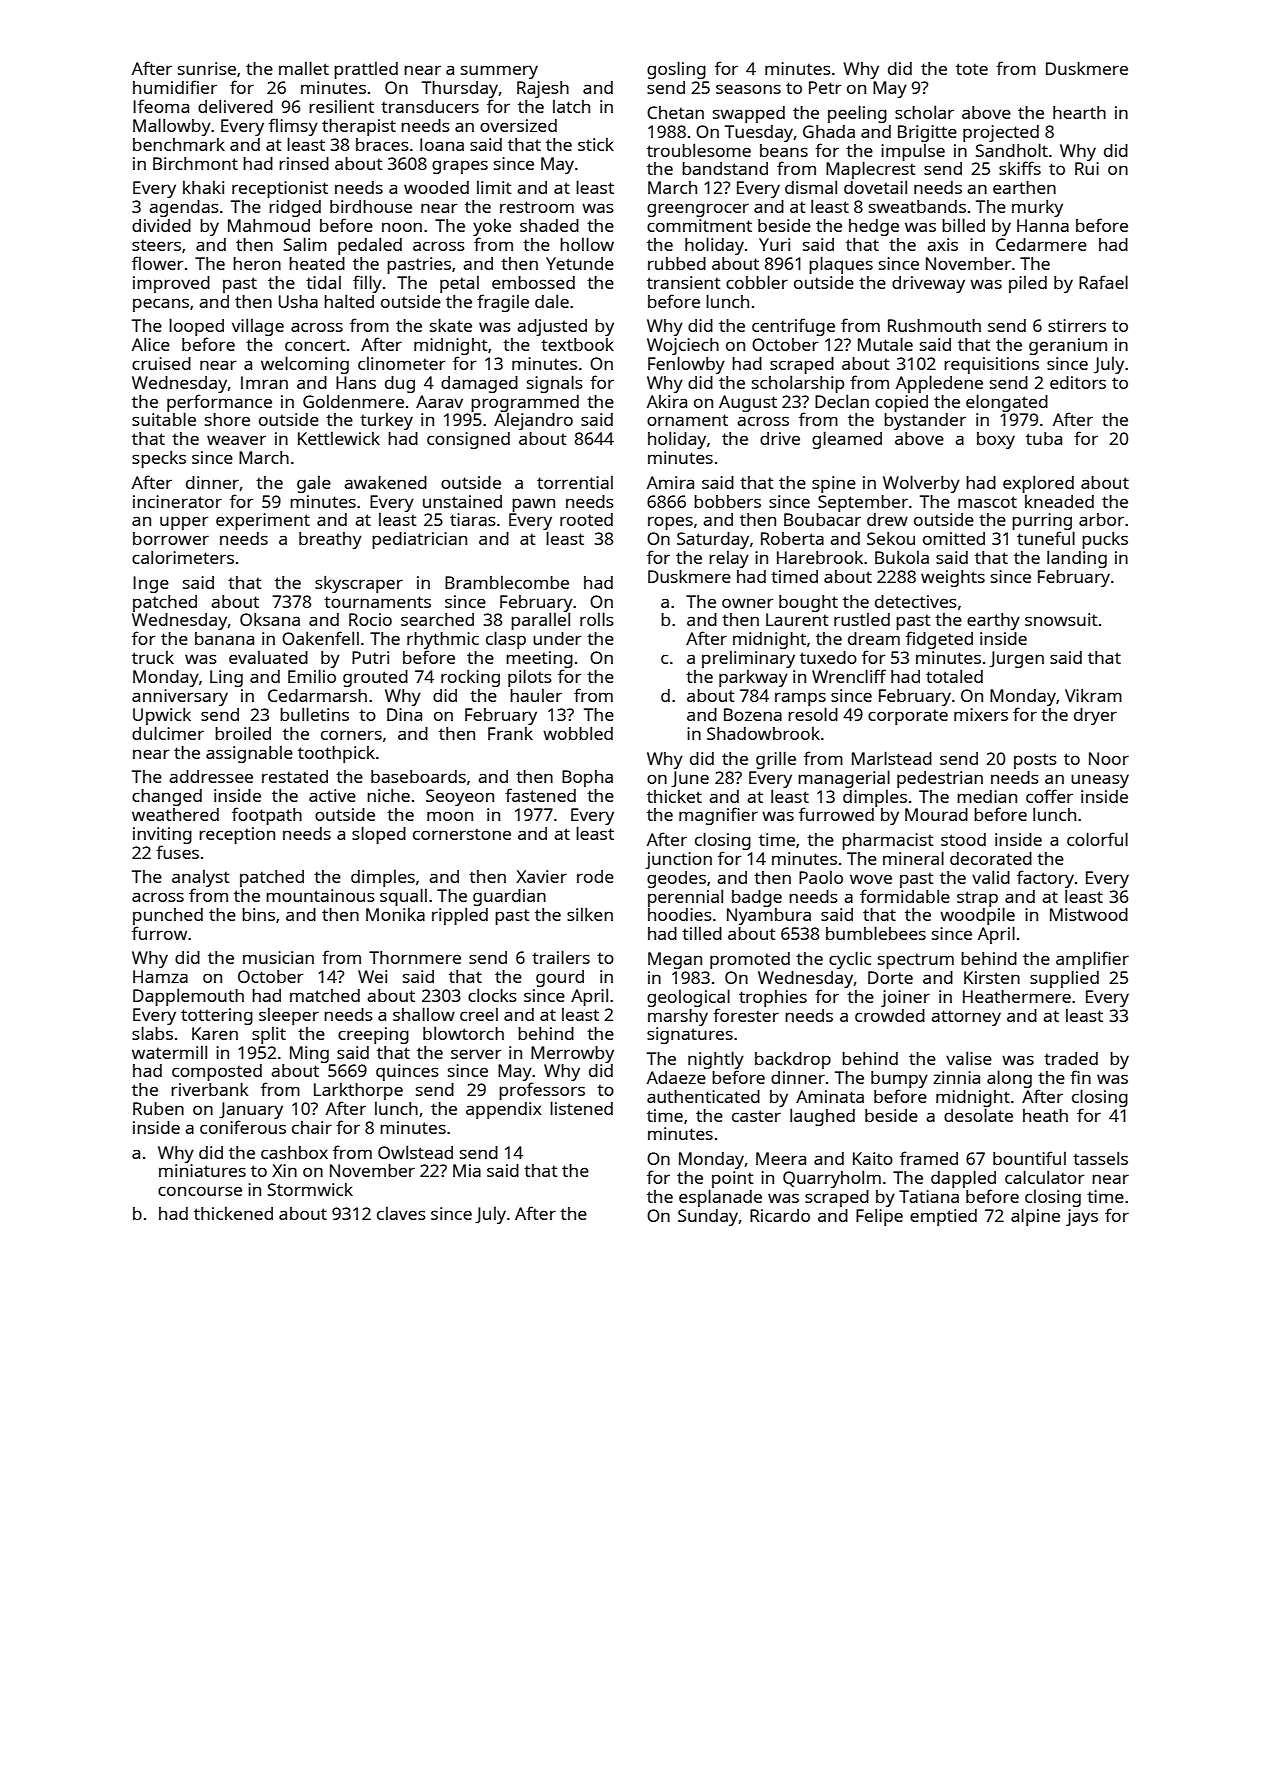 Image resolution: width=1261 pixels, height=1783 pixels. I want to click on halted, so click(349, 301).
